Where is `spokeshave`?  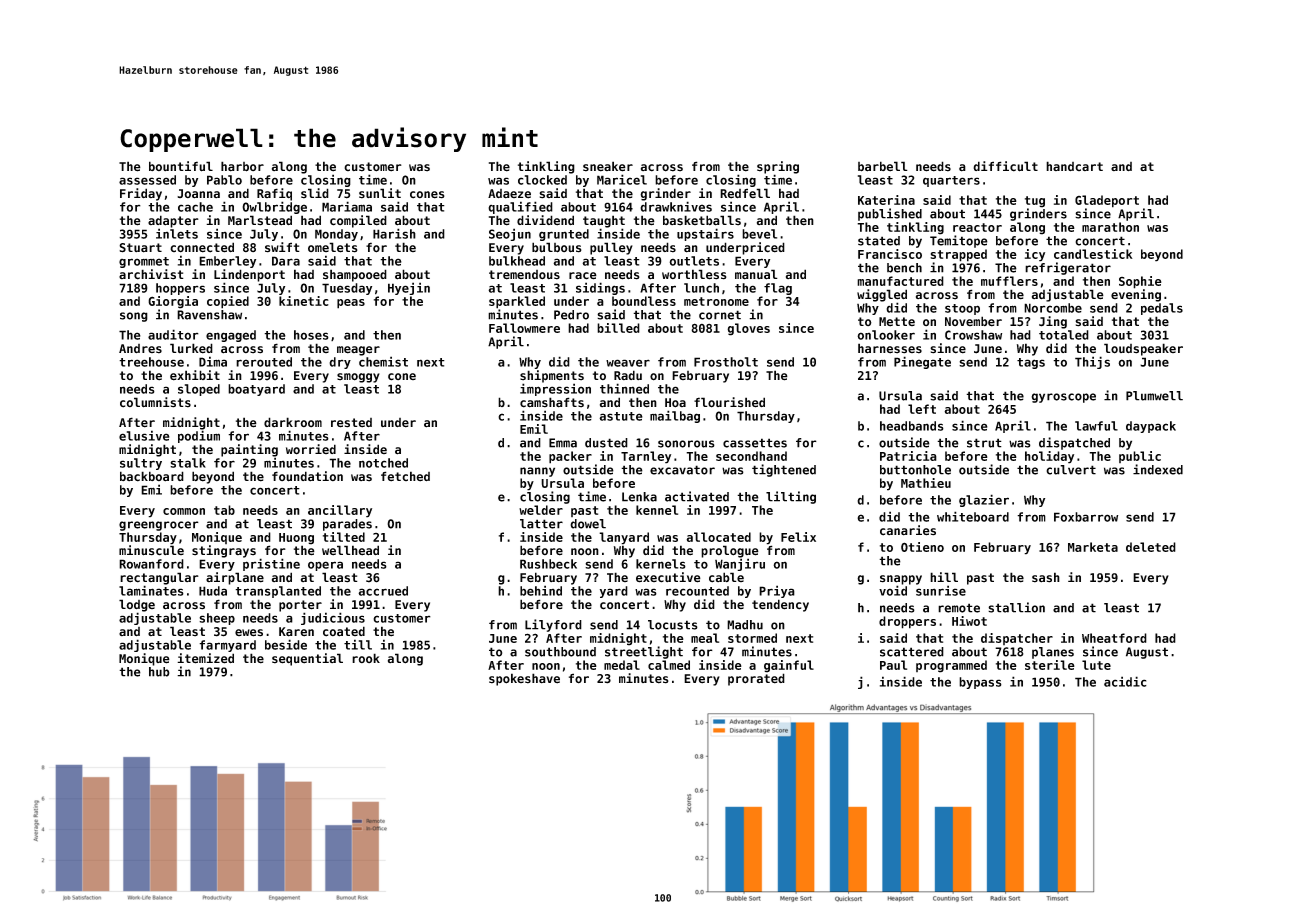
spokeshave is located at coordinates (524, 679).
